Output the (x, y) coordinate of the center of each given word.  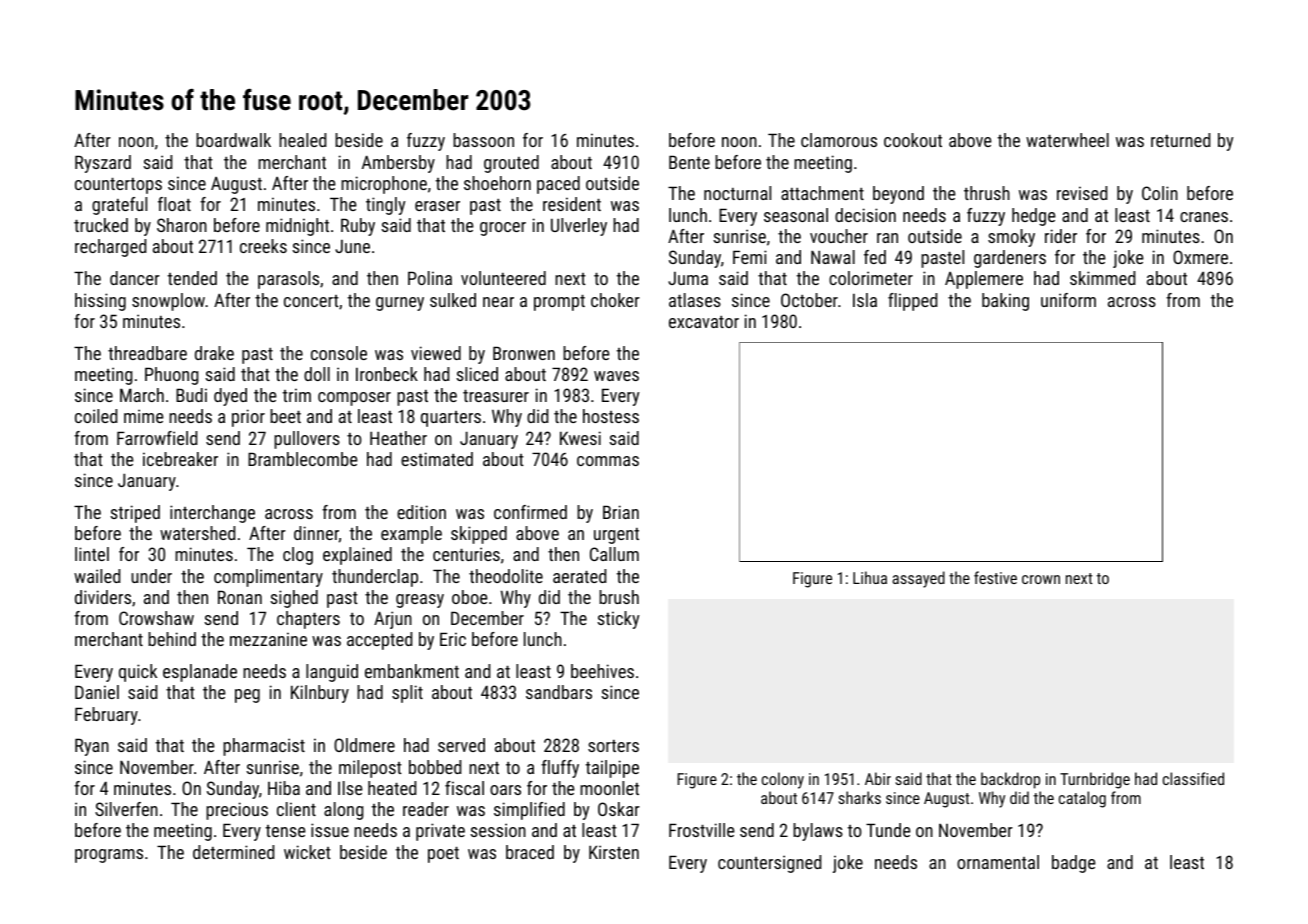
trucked (101, 225)
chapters (308, 620)
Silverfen (126, 809)
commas (608, 461)
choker (615, 300)
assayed (918, 579)
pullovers (307, 440)
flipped (912, 302)
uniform (1068, 300)
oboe (469, 597)
